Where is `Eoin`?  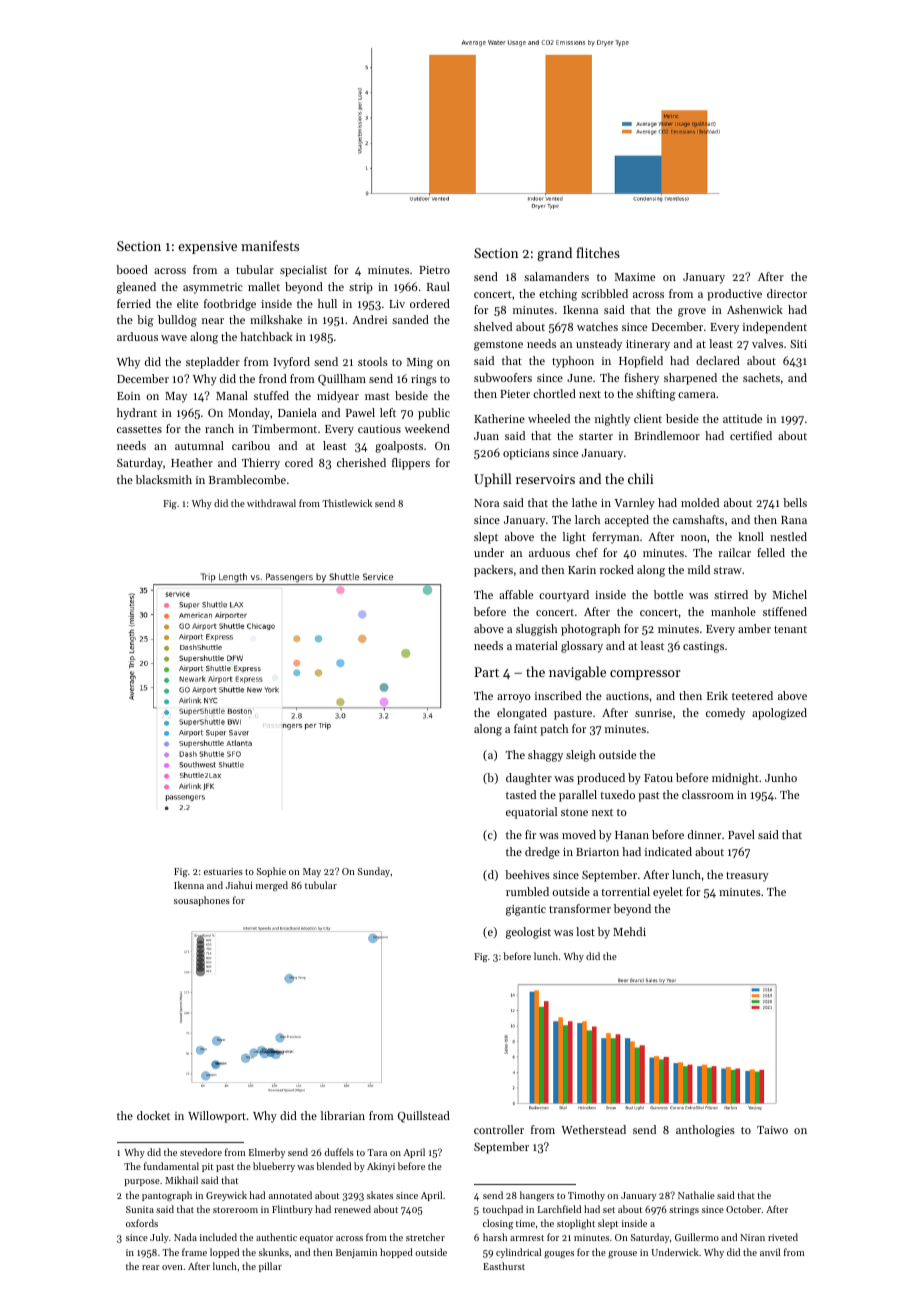 Eoin is located at coordinates (128, 396).
